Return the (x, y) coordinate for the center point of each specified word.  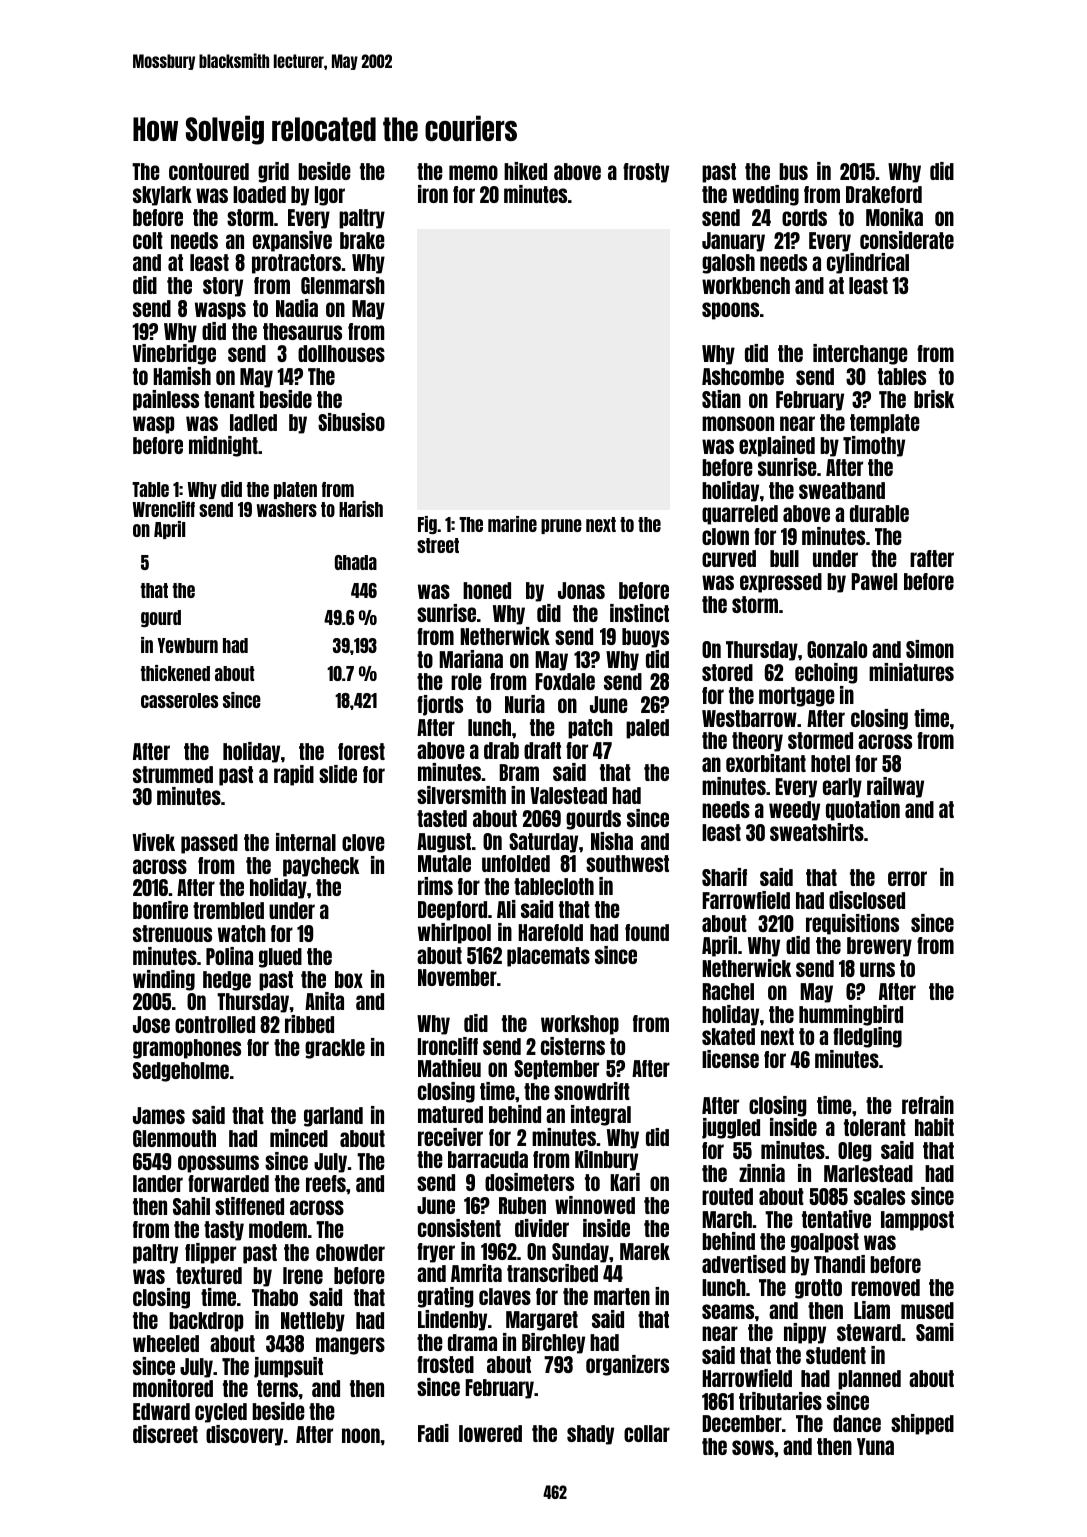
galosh (728, 264)
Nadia (297, 308)
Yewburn (187, 645)
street (438, 545)
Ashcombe (743, 376)
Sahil (191, 1206)
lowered (490, 1433)
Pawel (874, 581)
